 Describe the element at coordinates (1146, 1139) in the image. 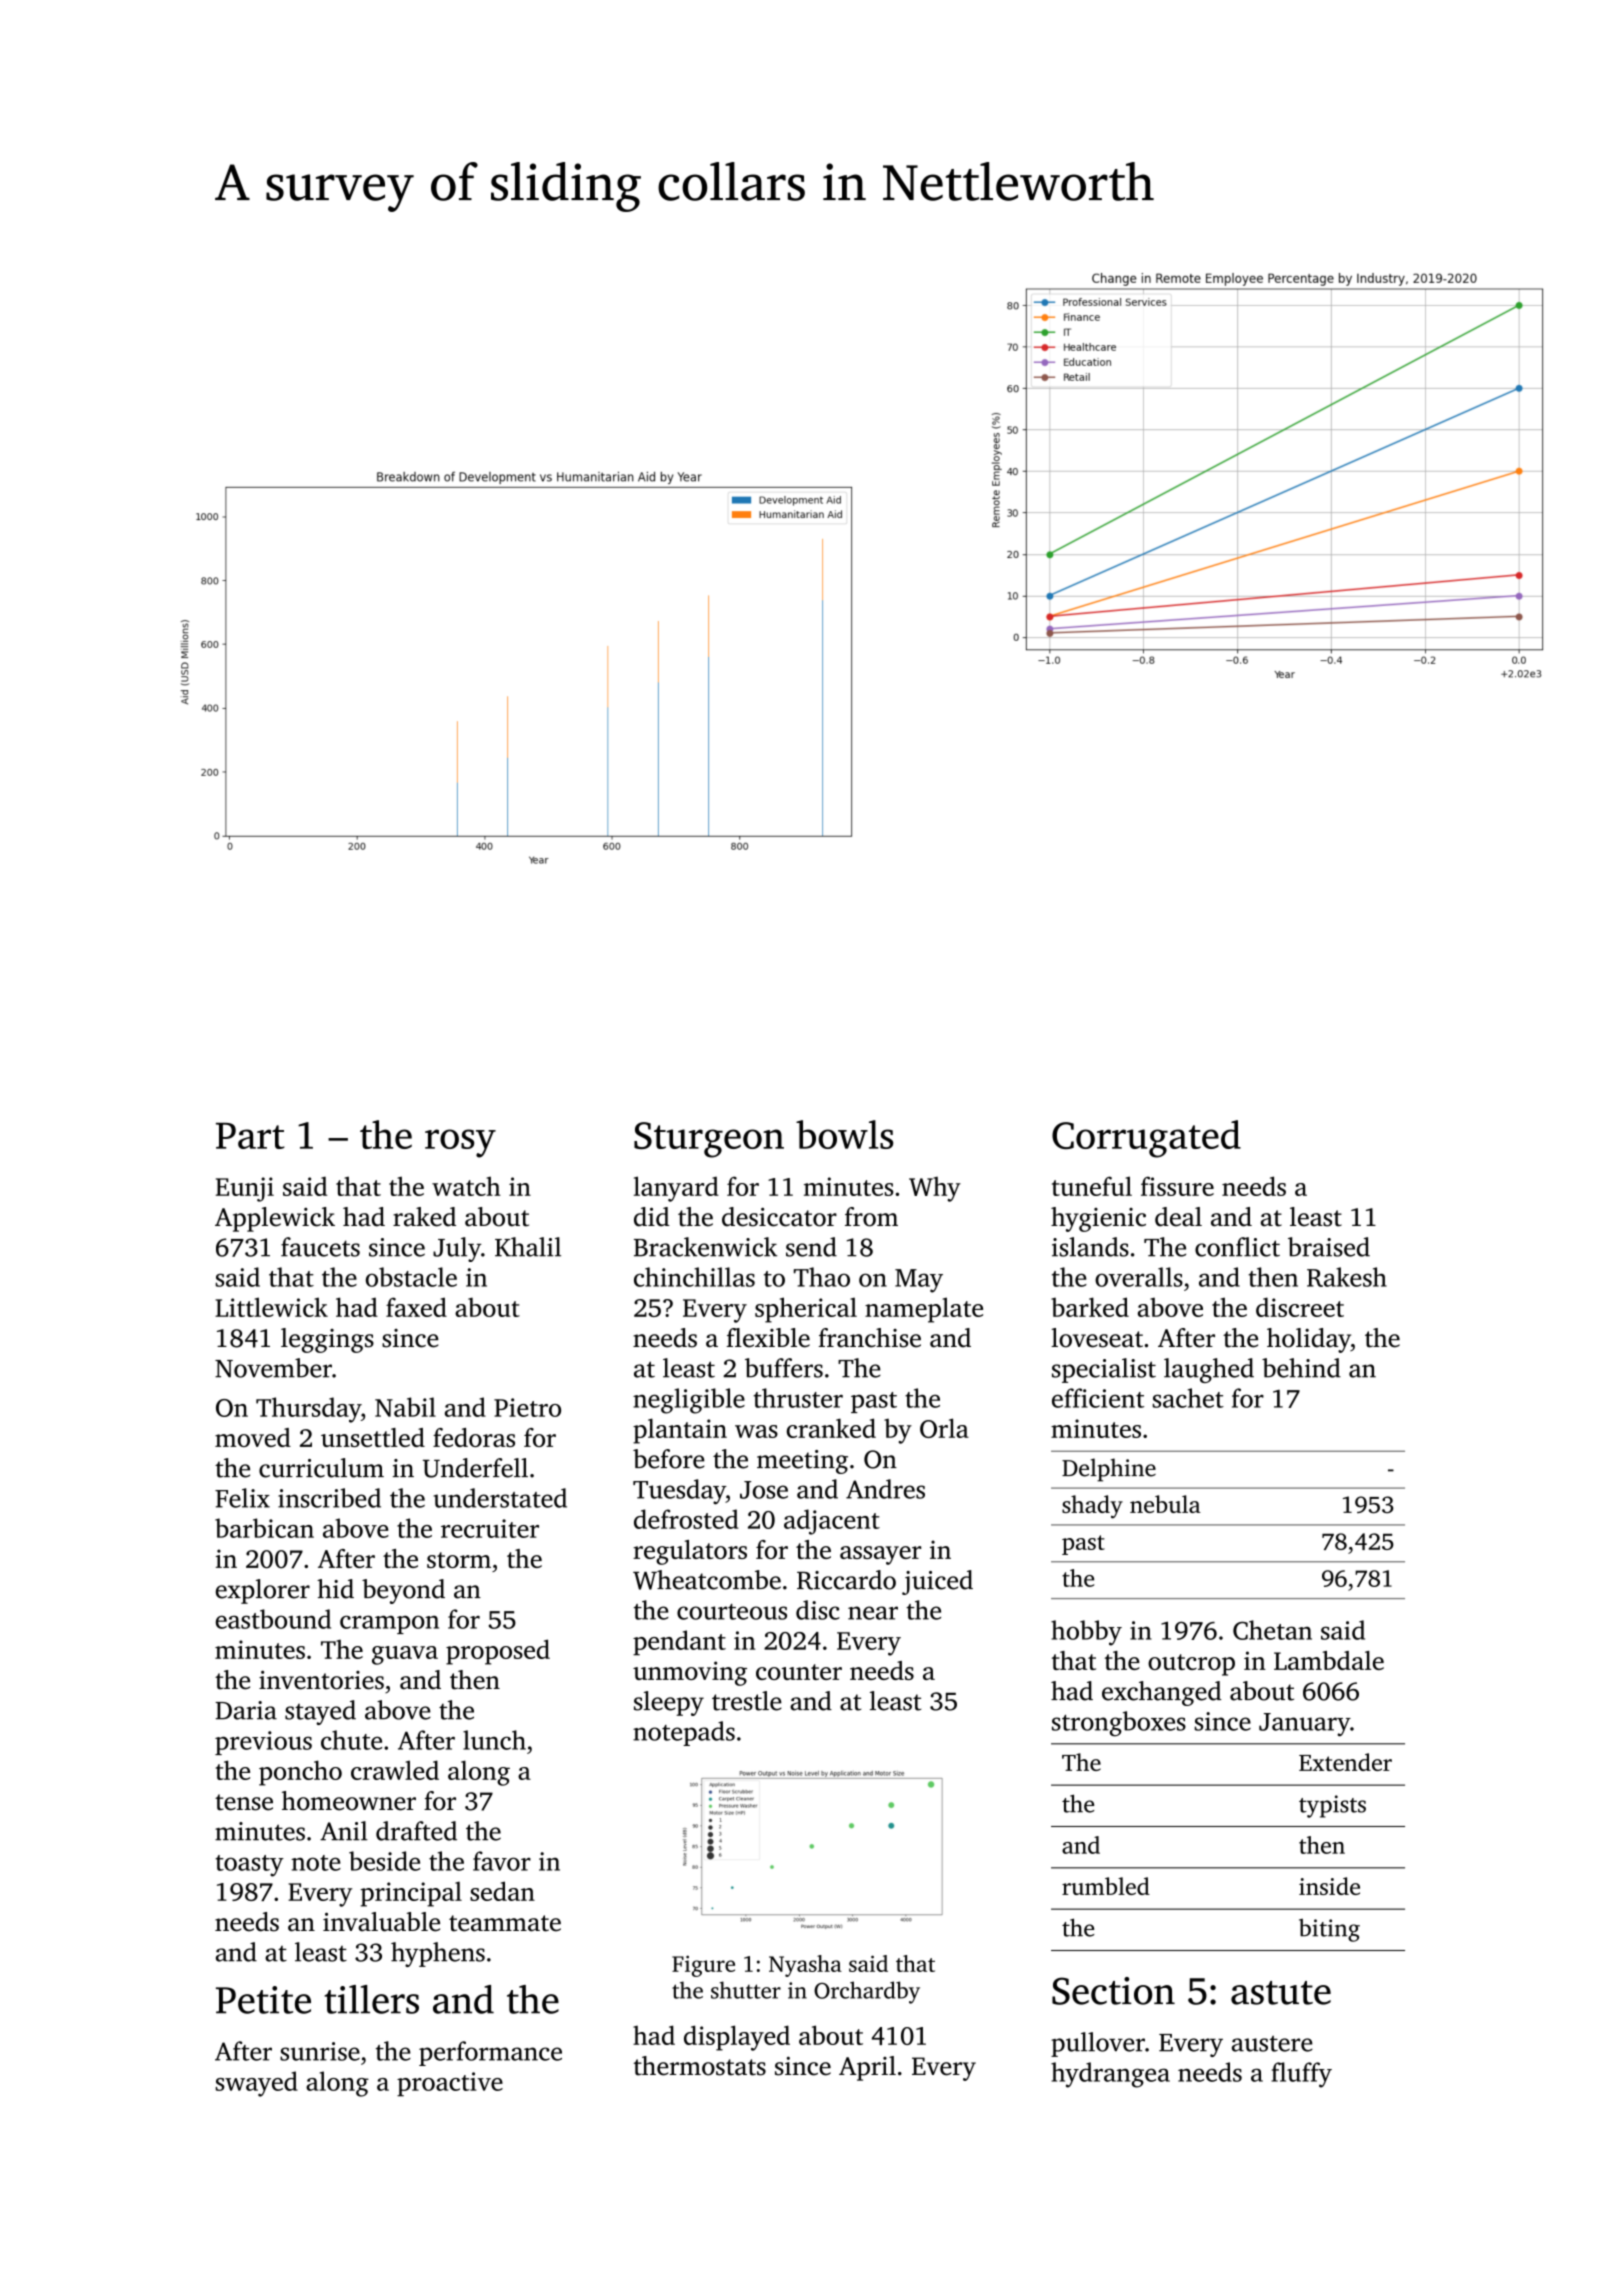

I see `Corrugated` at that location.
